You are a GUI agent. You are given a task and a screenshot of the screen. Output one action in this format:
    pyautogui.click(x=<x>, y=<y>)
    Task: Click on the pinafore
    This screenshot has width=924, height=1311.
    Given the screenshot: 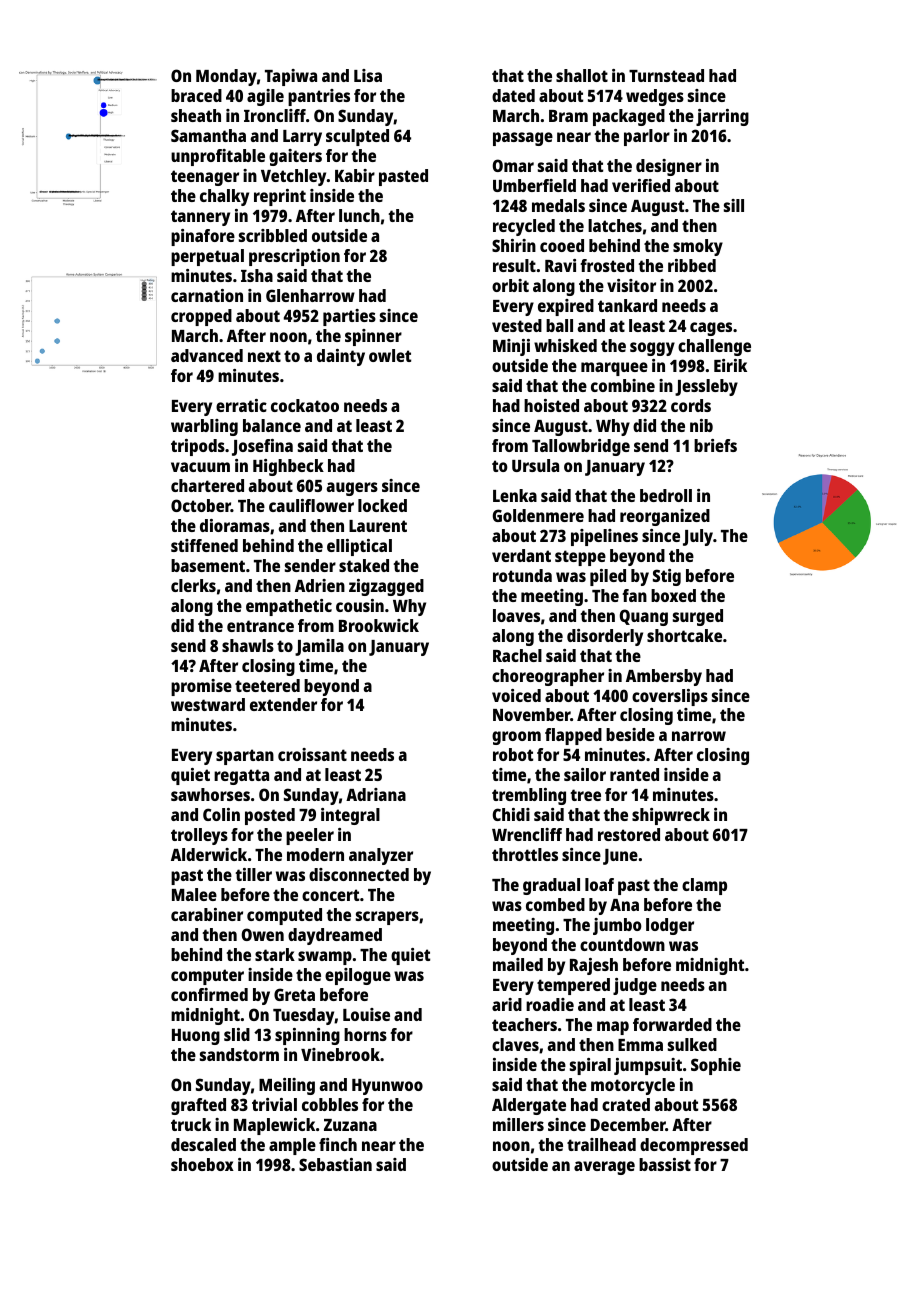 What is the action you would take?
    pyautogui.click(x=203, y=237)
